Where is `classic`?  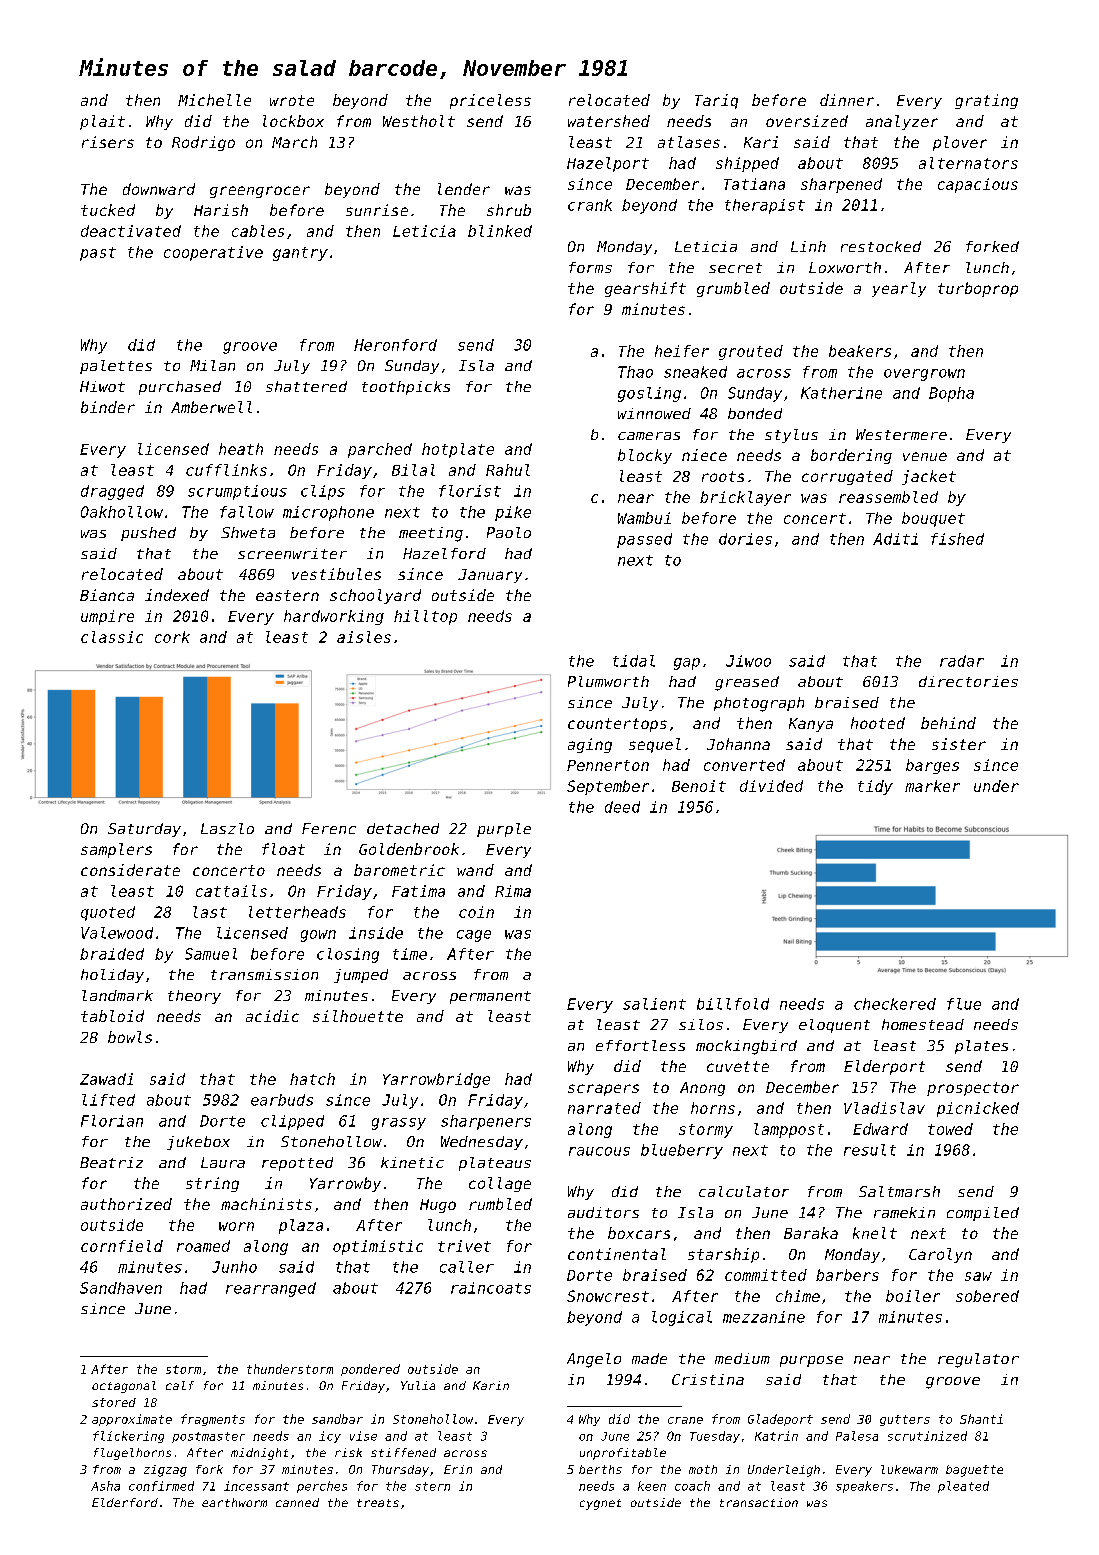 classic is located at coordinates (112, 637).
